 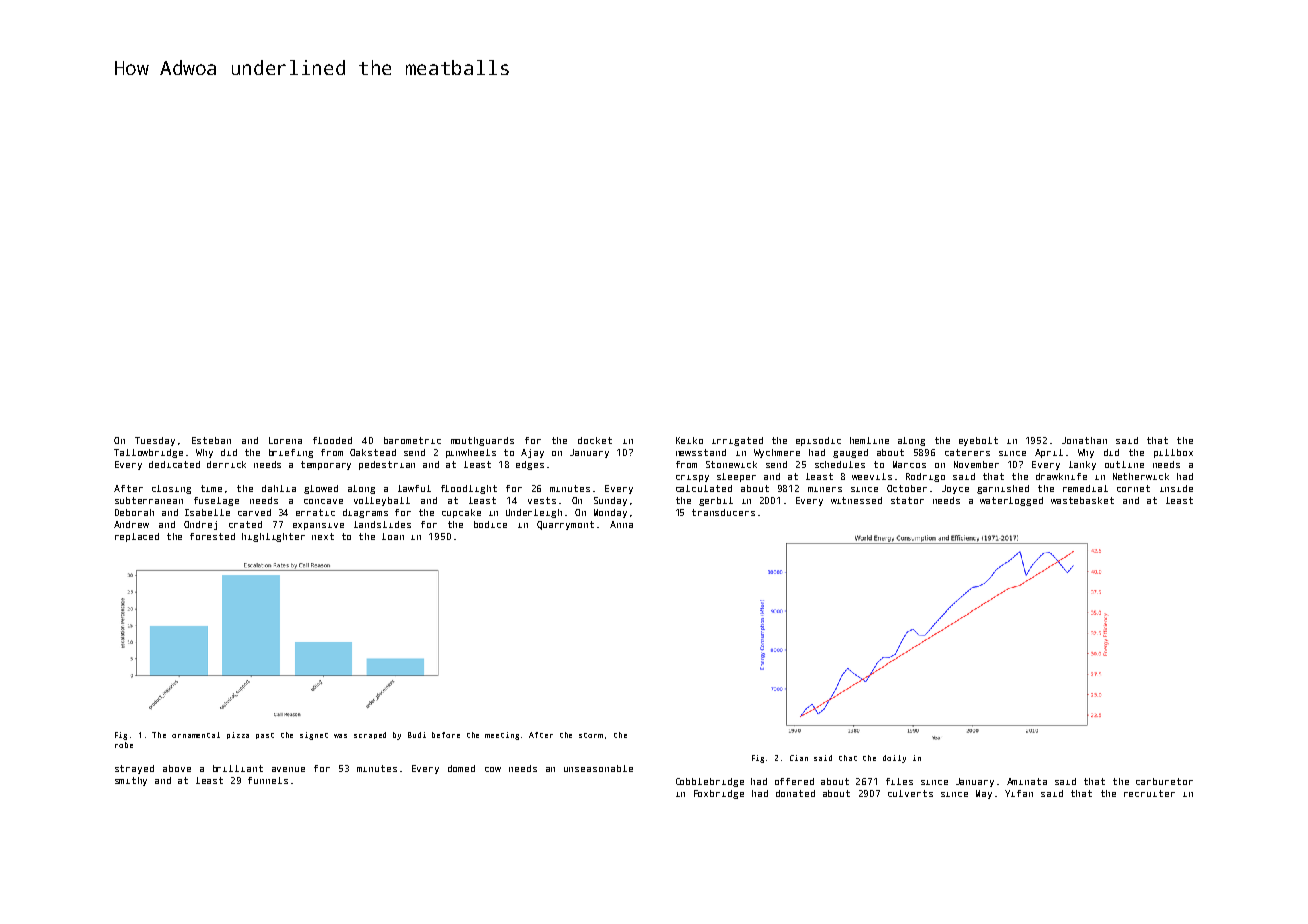 I want to click on Jonathan, so click(x=1084, y=440).
